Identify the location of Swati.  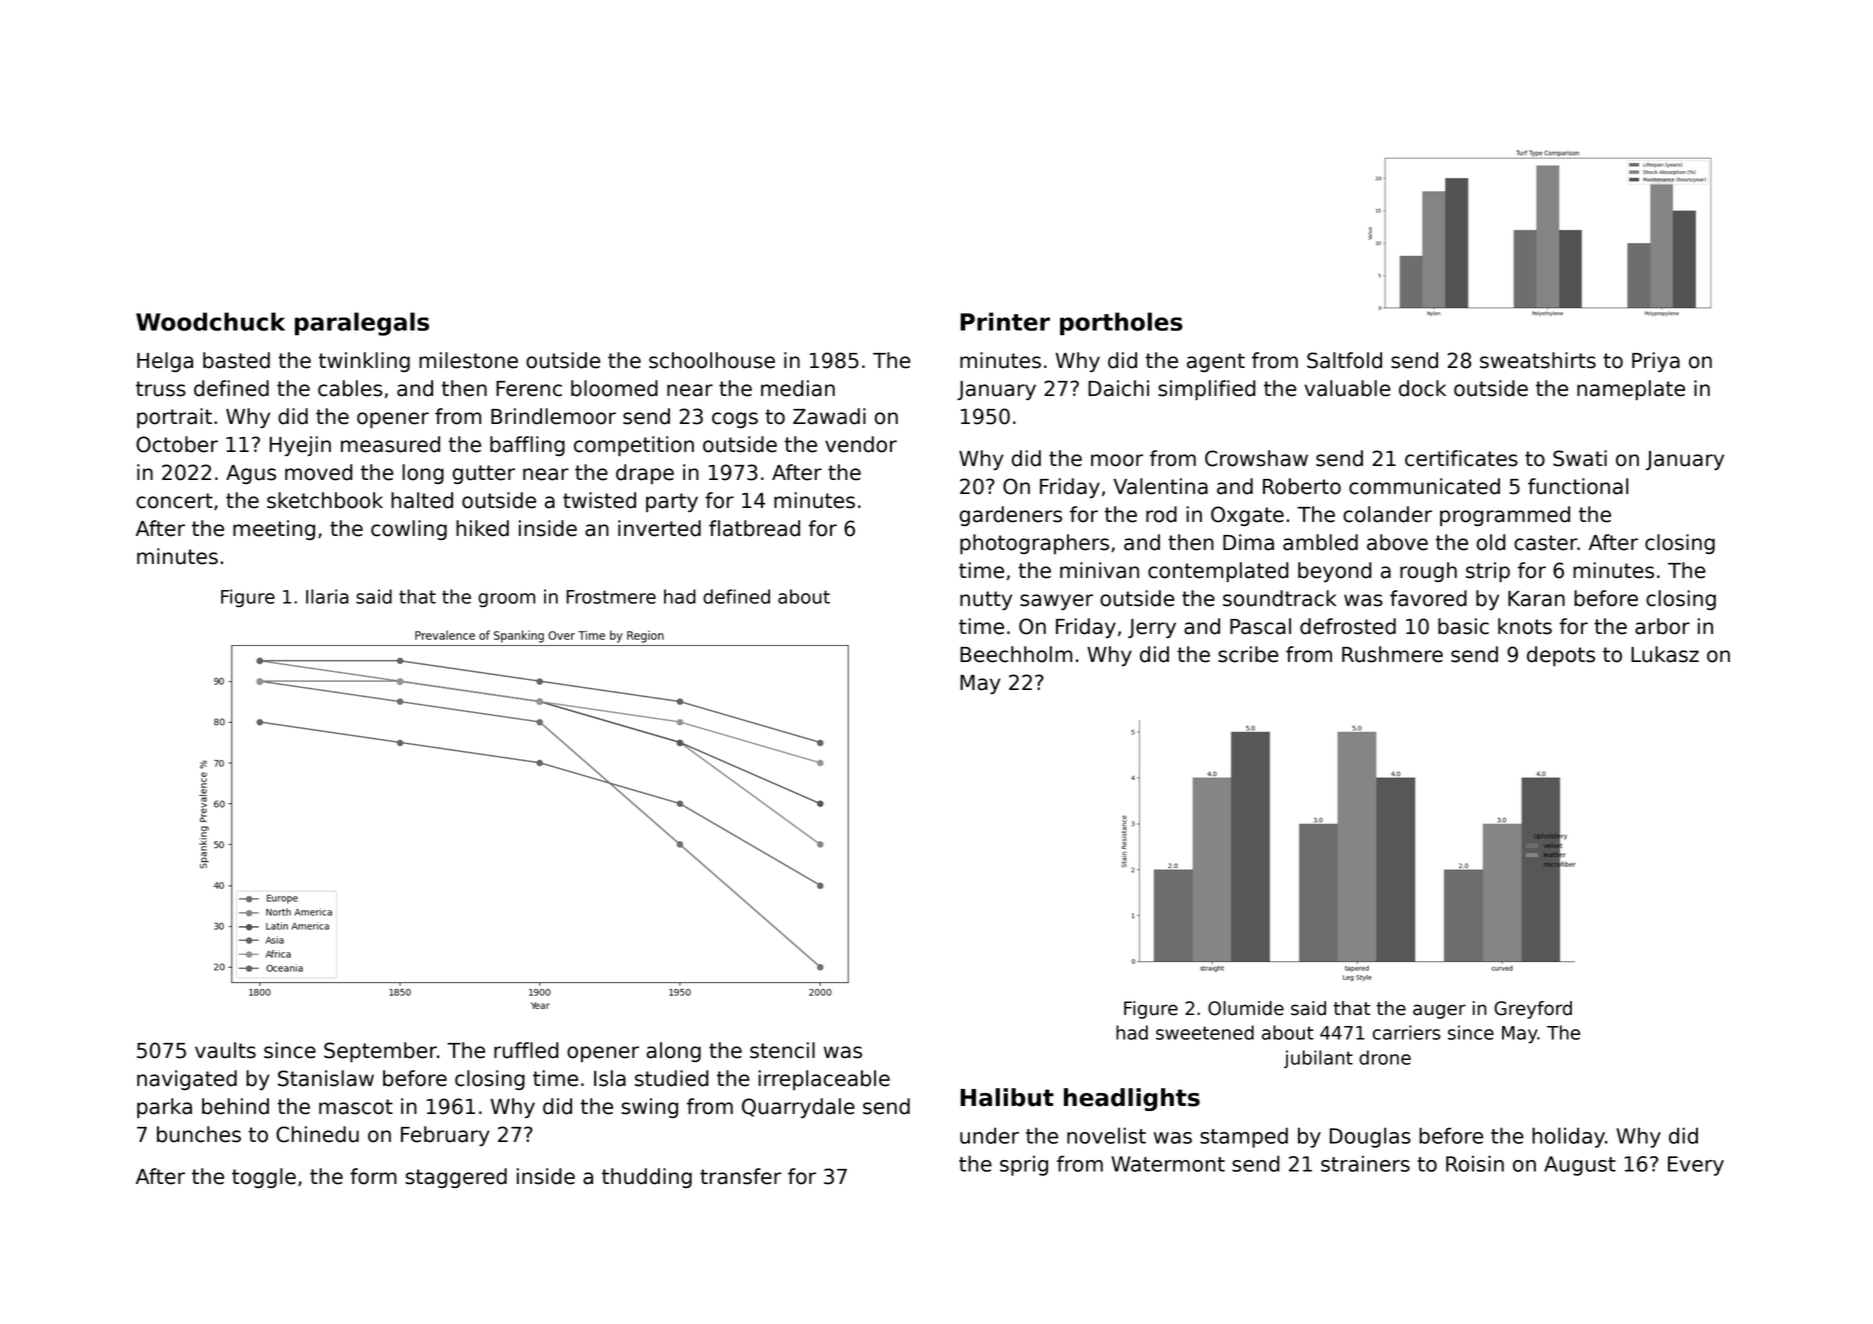
(1580, 458).
